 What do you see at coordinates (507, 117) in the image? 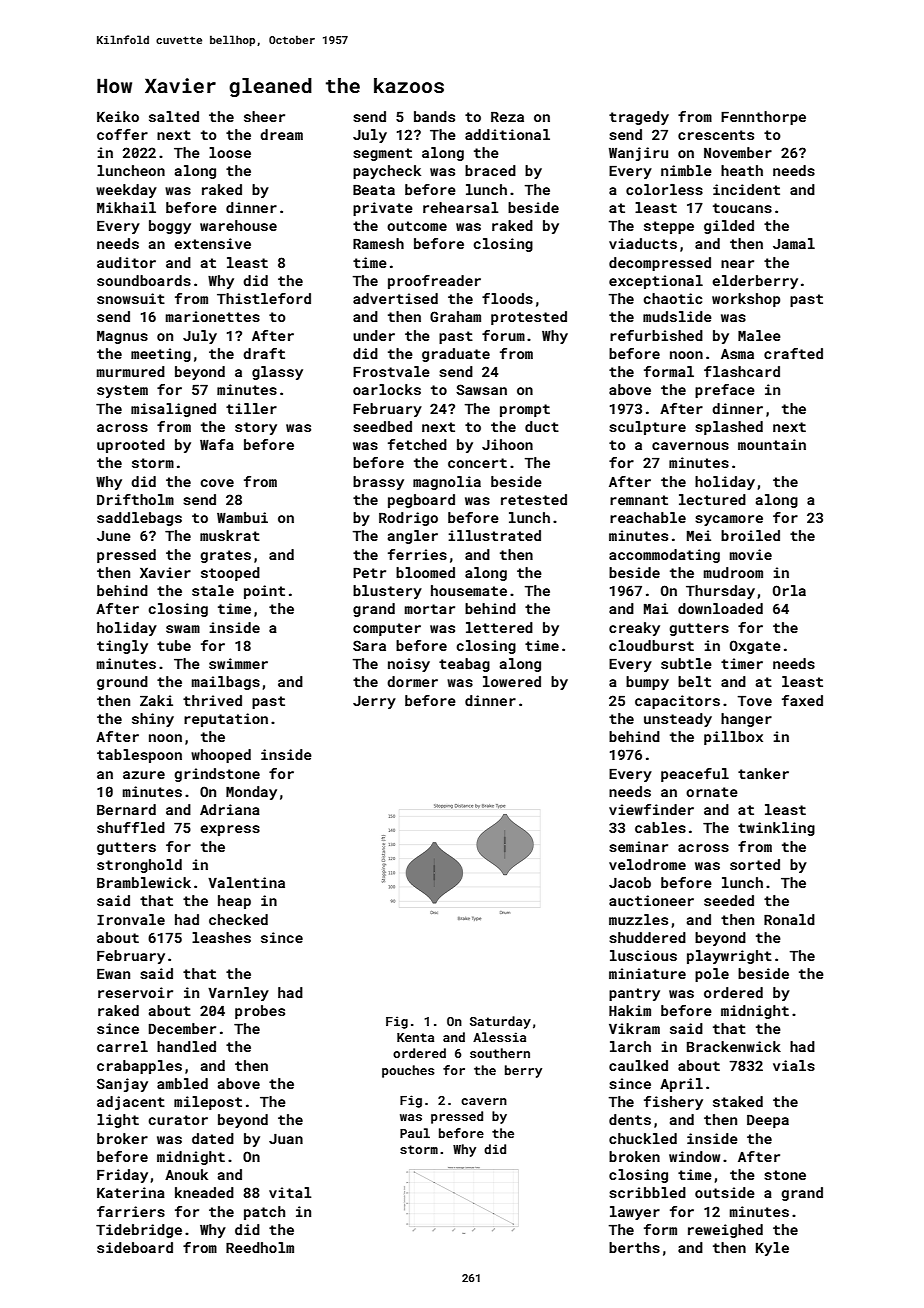
I see `Reza` at bounding box center [507, 117].
